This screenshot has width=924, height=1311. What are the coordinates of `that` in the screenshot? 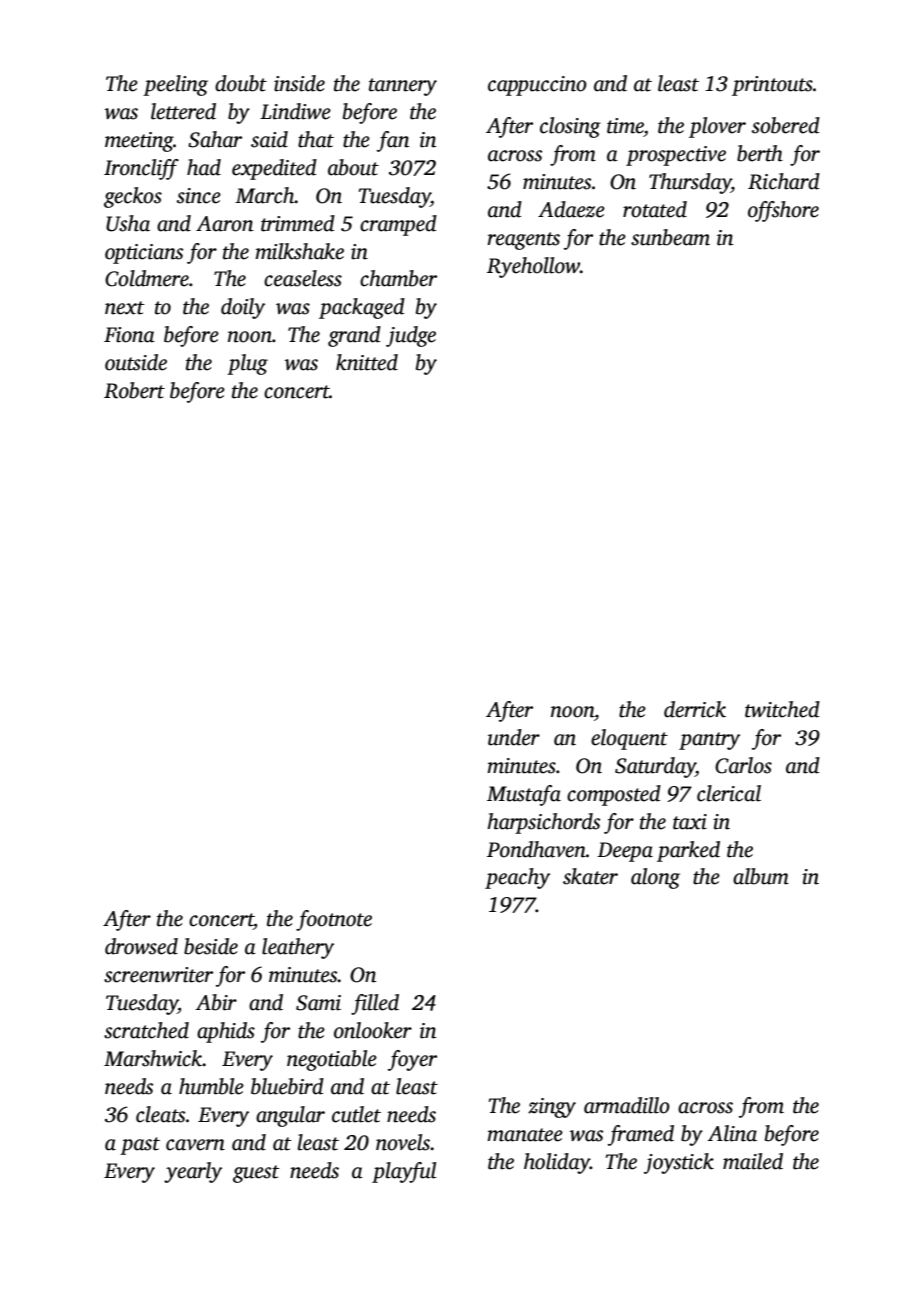 It's located at (316, 139).
